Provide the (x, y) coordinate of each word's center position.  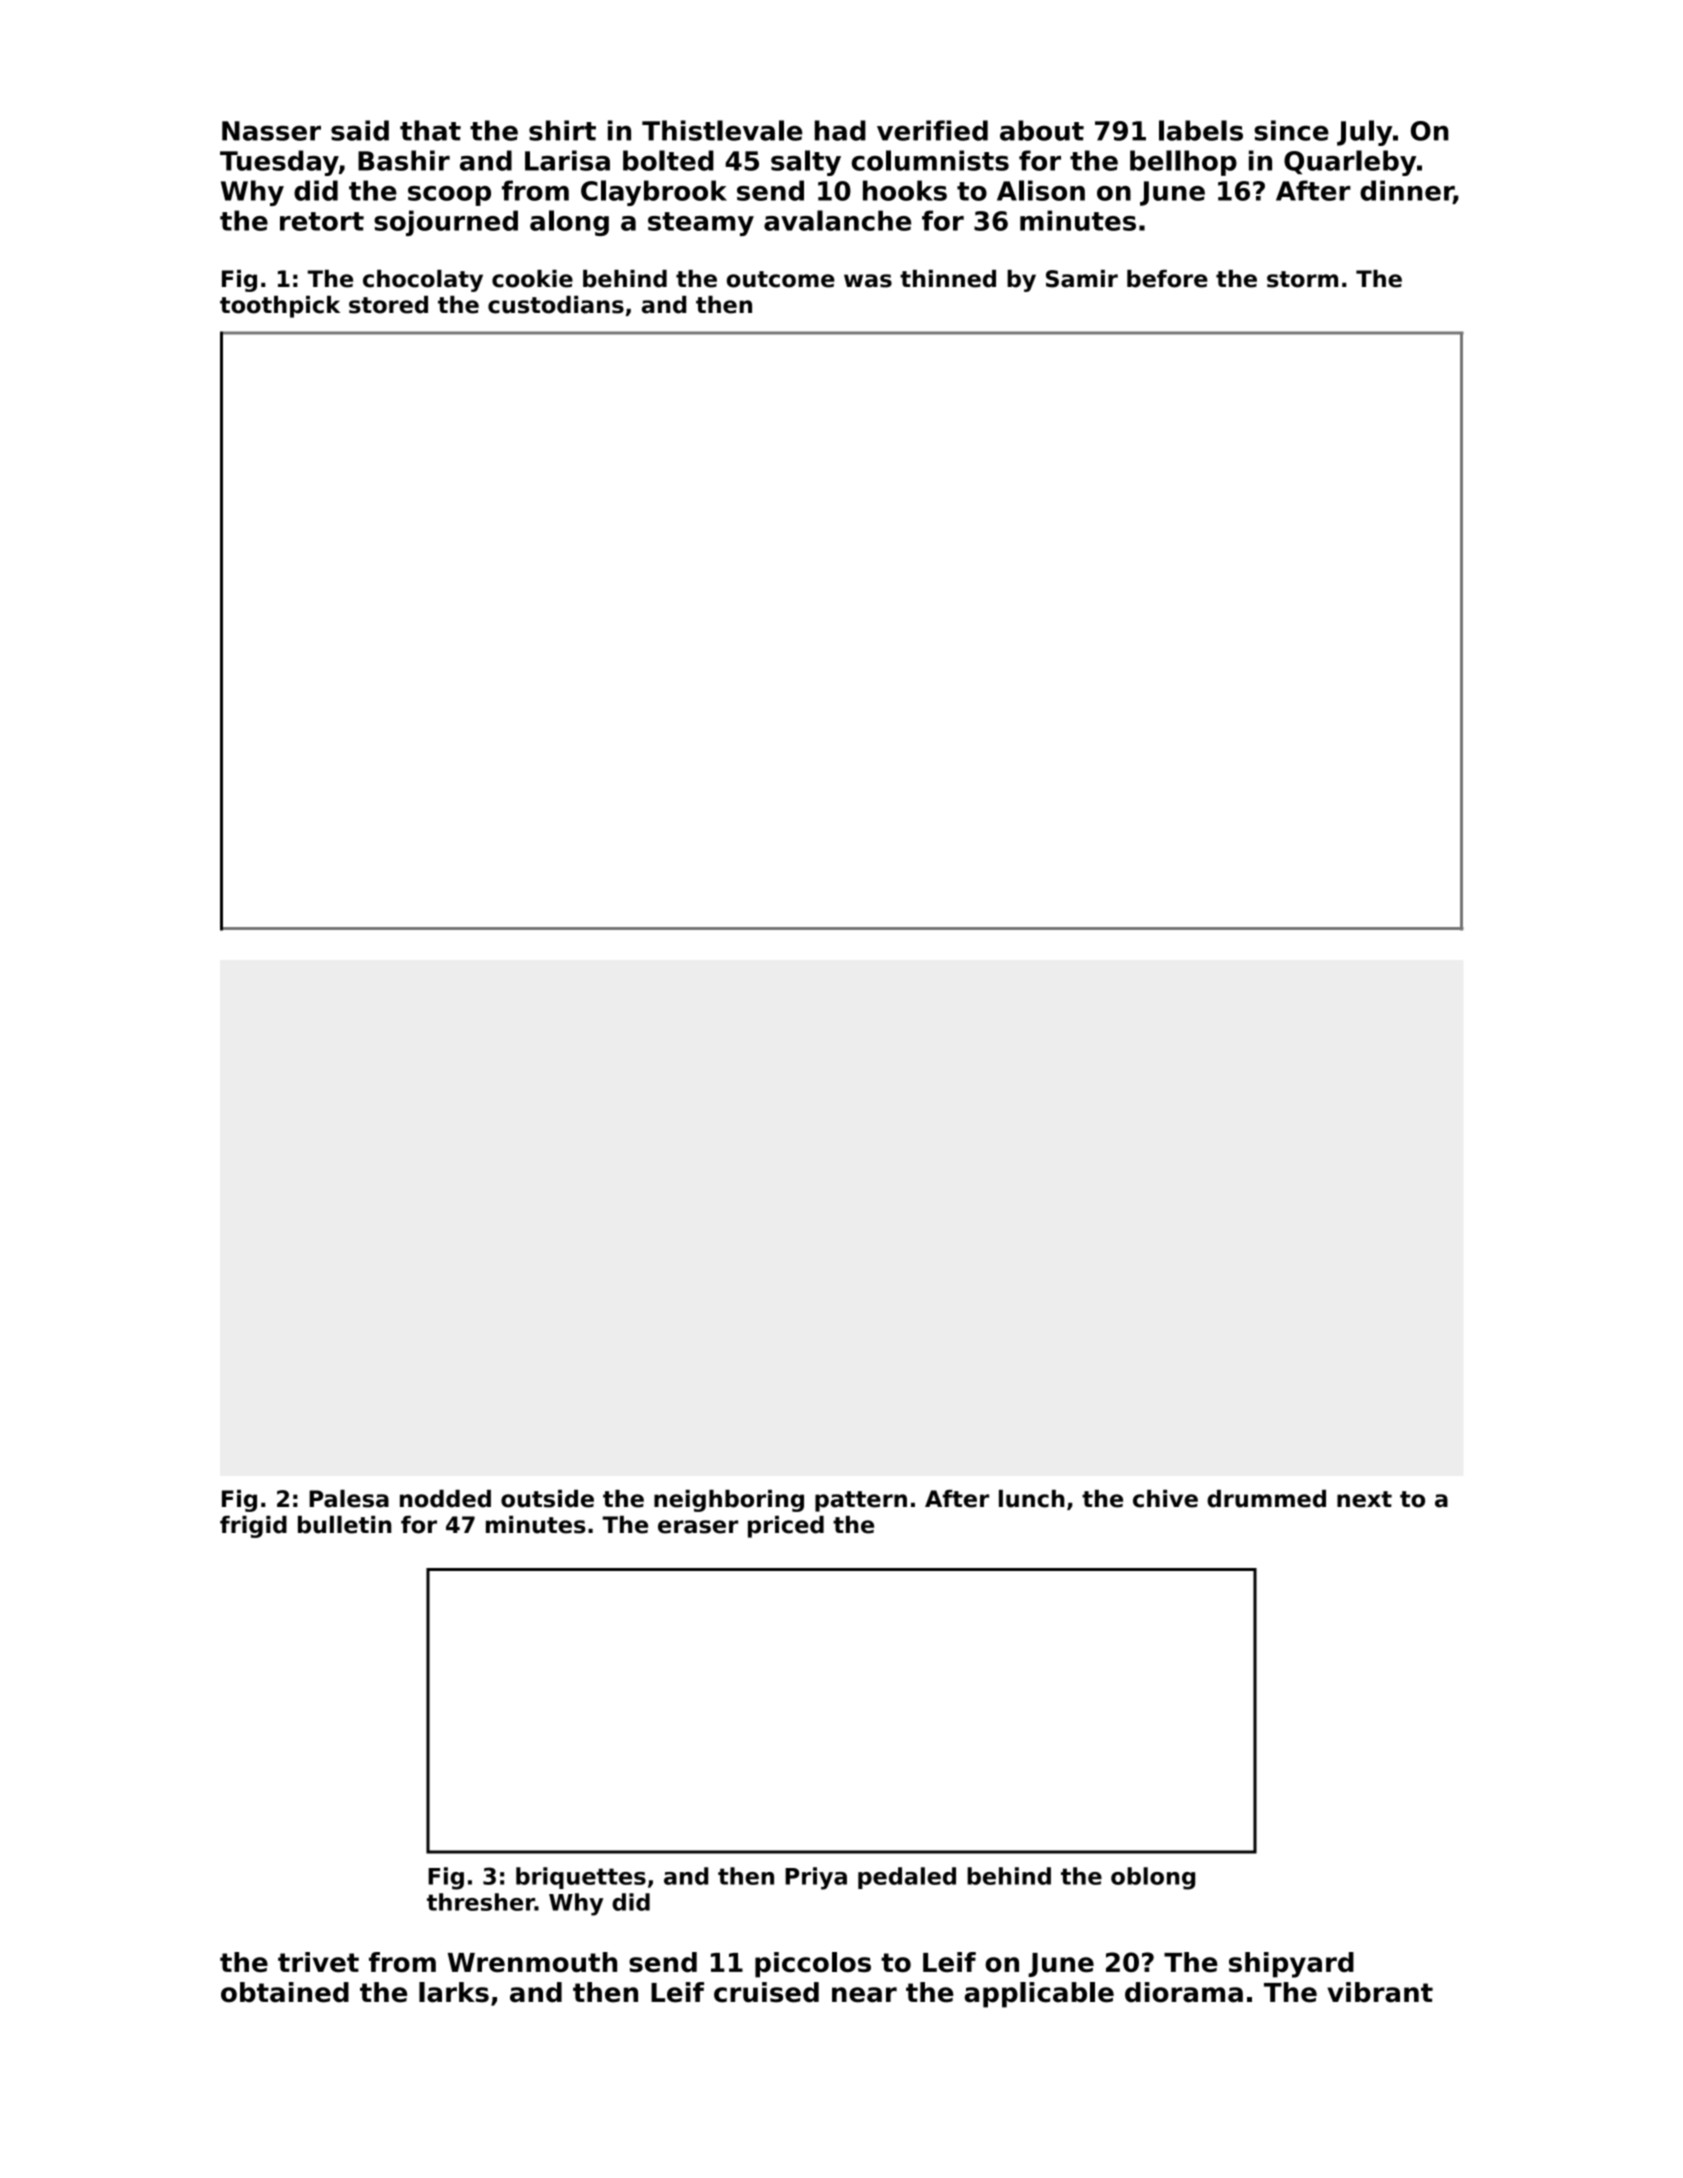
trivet (318, 1962)
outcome (781, 279)
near (864, 1995)
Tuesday (279, 163)
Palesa (349, 1499)
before (1167, 279)
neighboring (729, 1501)
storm (1302, 279)
